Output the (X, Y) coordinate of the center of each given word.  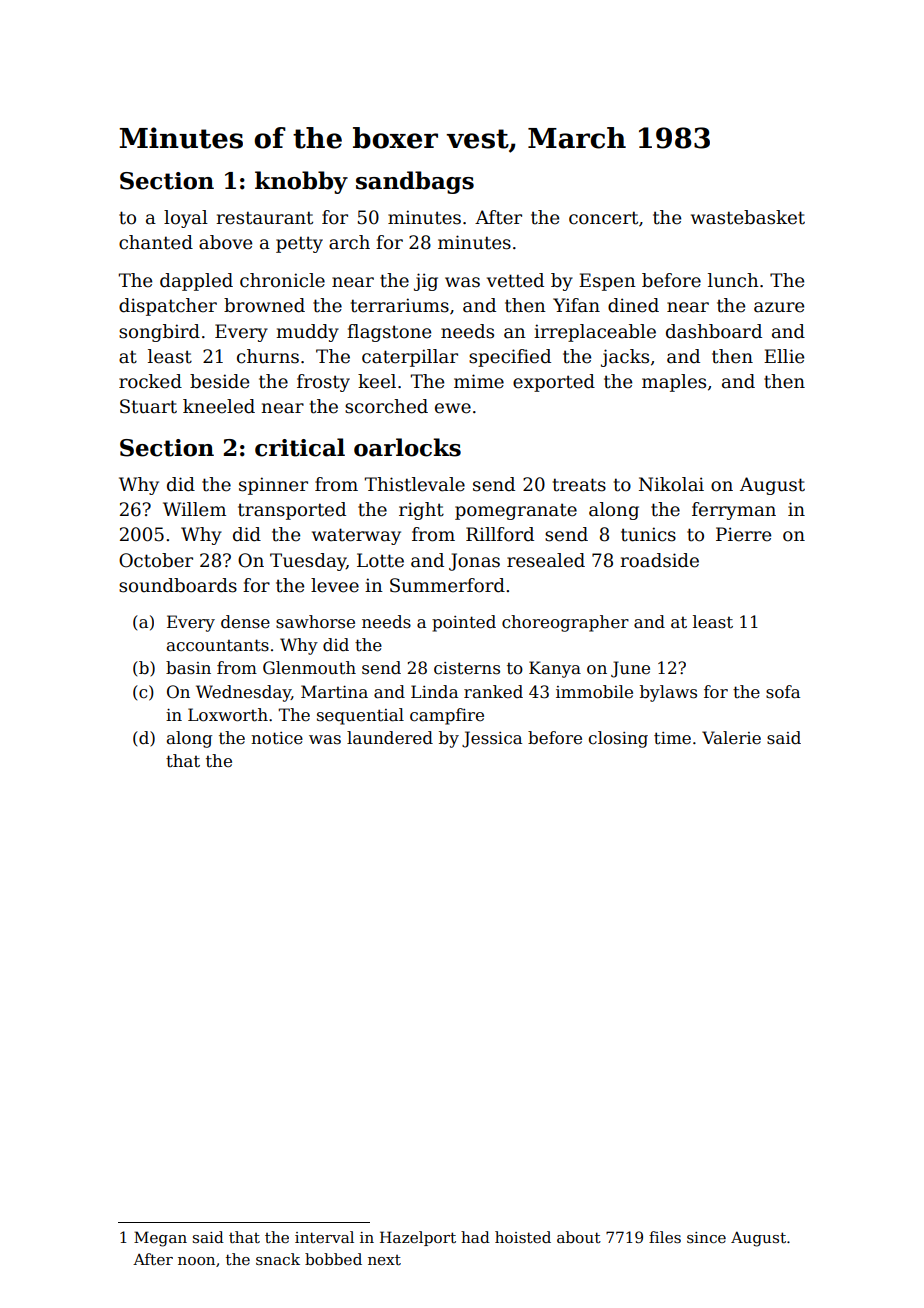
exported (554, 383)
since (706, 1237)
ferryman (734, 511)
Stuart (148, 406)
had (475, 1237)
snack (278, 1259)
